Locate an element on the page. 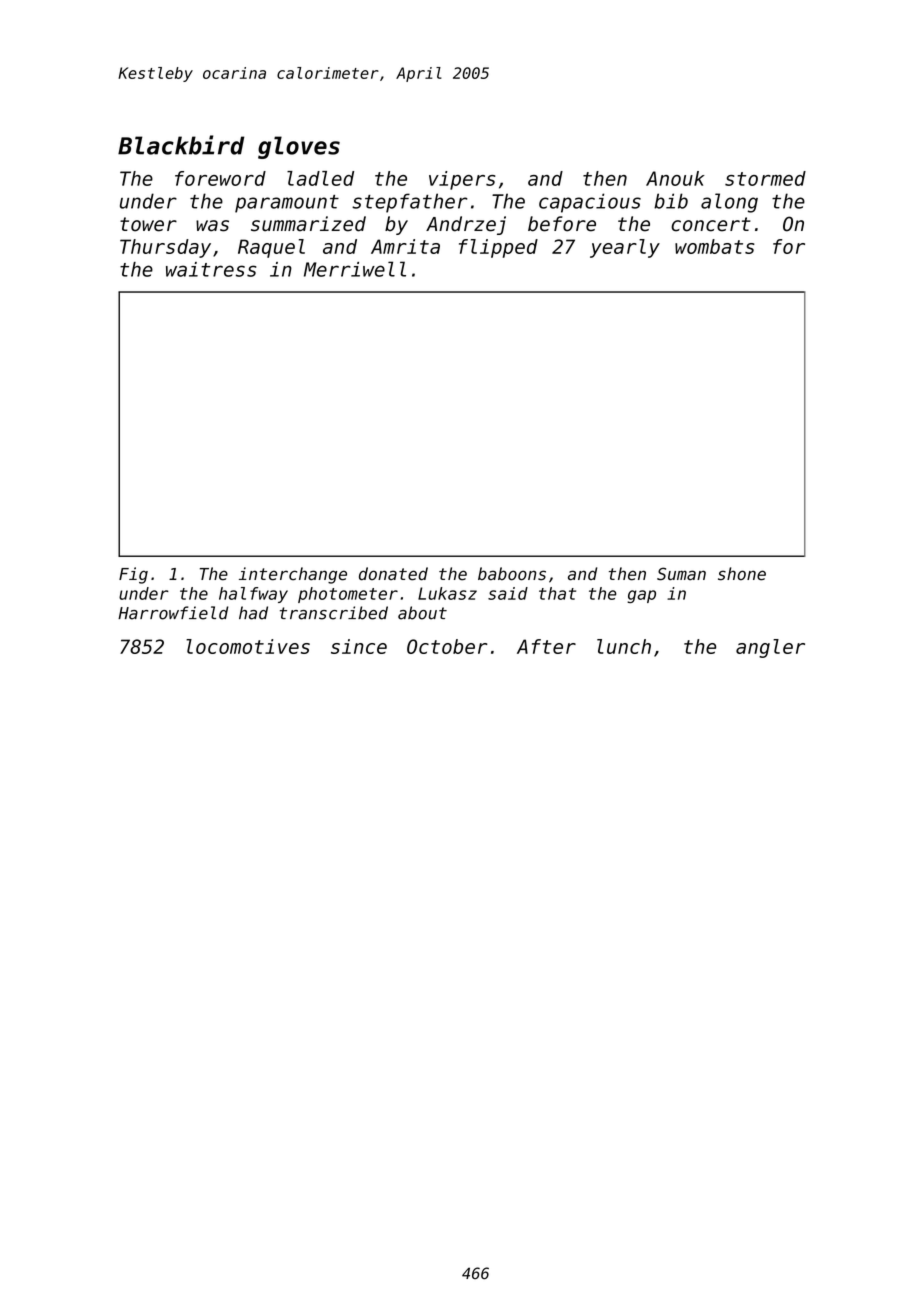 The image size is (924, 1311). Andrzej is located at coordinates (466, 225).
